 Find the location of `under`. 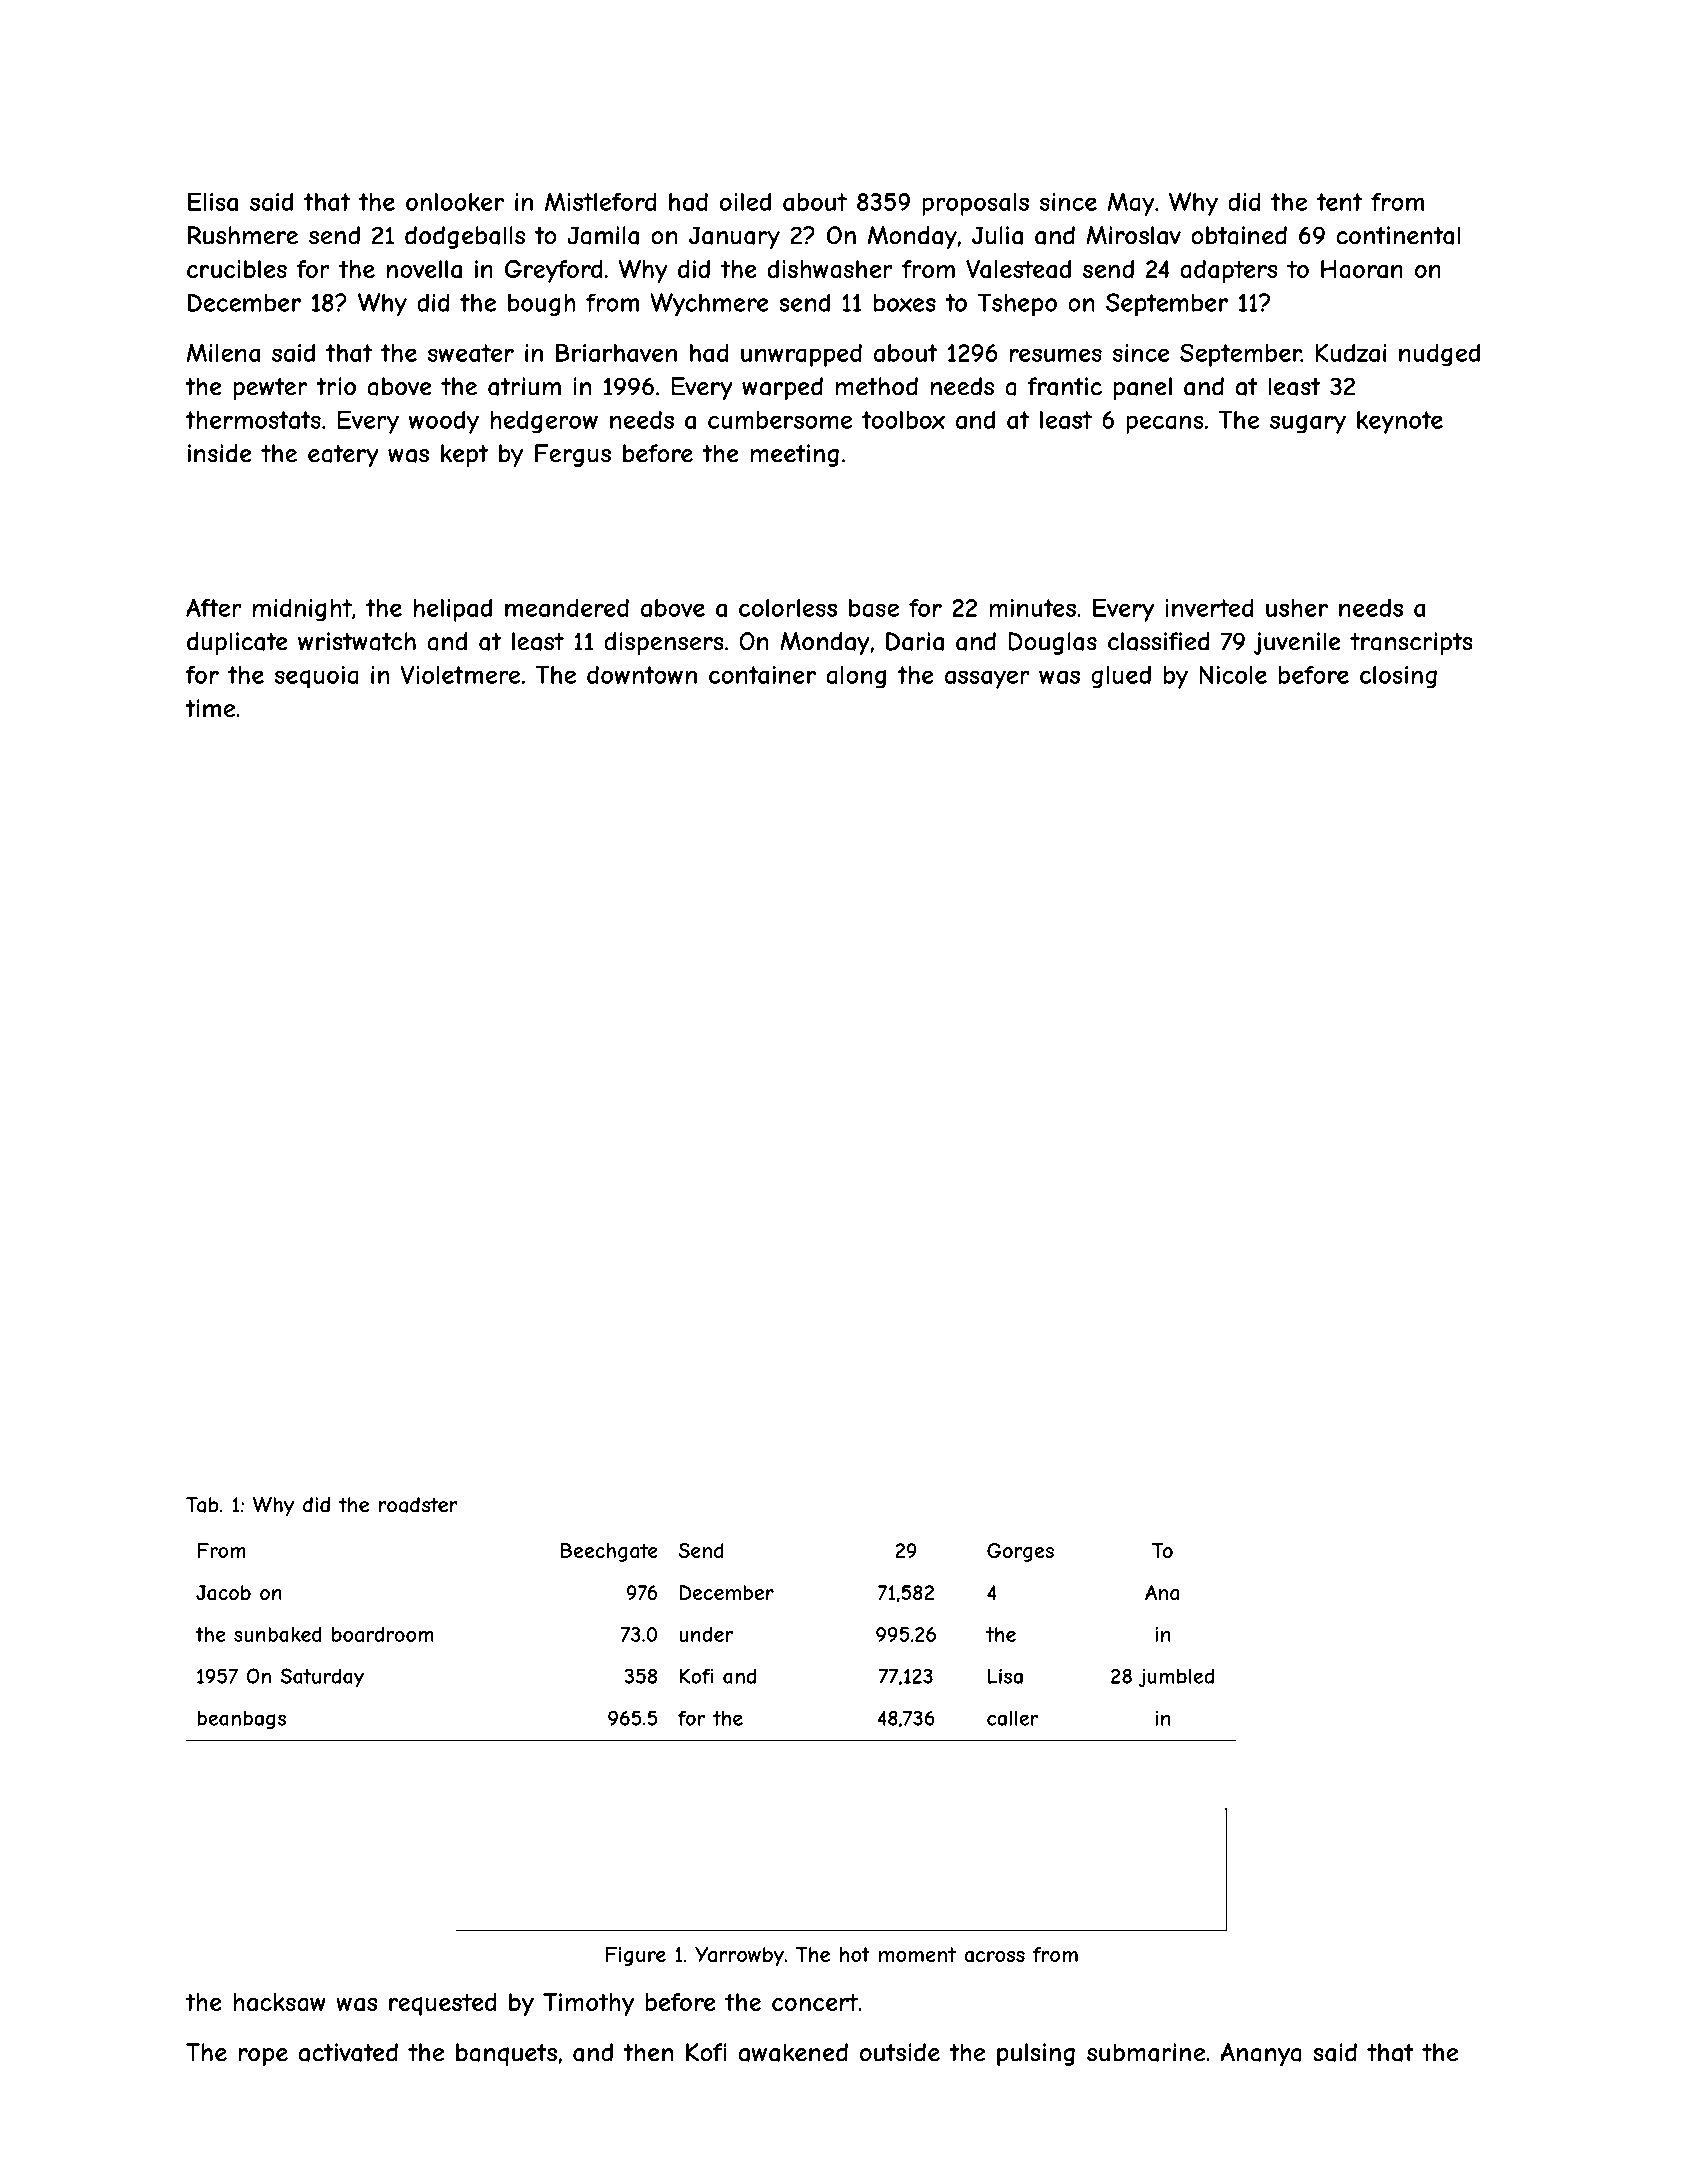

under is located at coordinates (706, 1634).
